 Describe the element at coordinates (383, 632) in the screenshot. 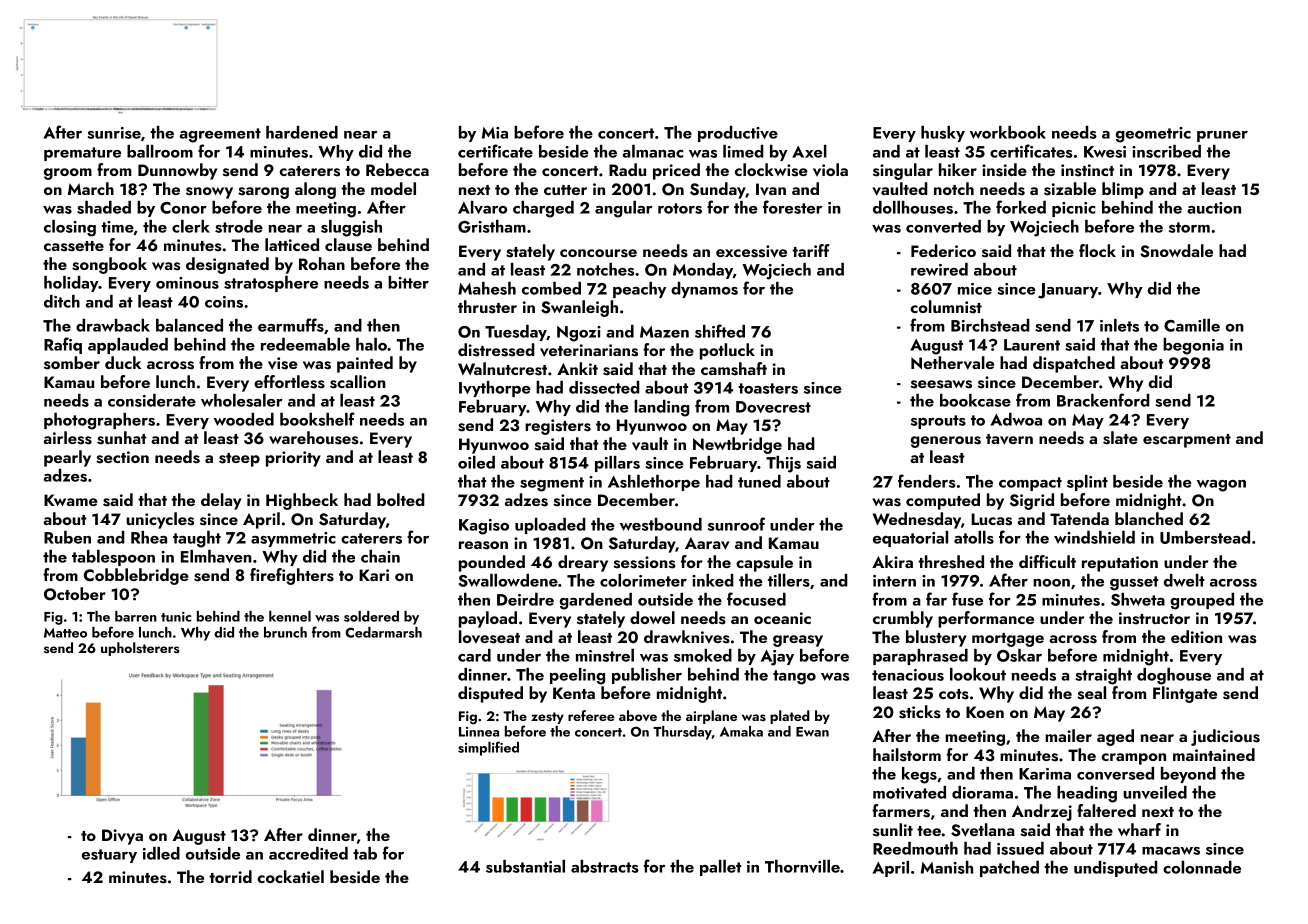

I see `Cedarmarsh` at that location.
